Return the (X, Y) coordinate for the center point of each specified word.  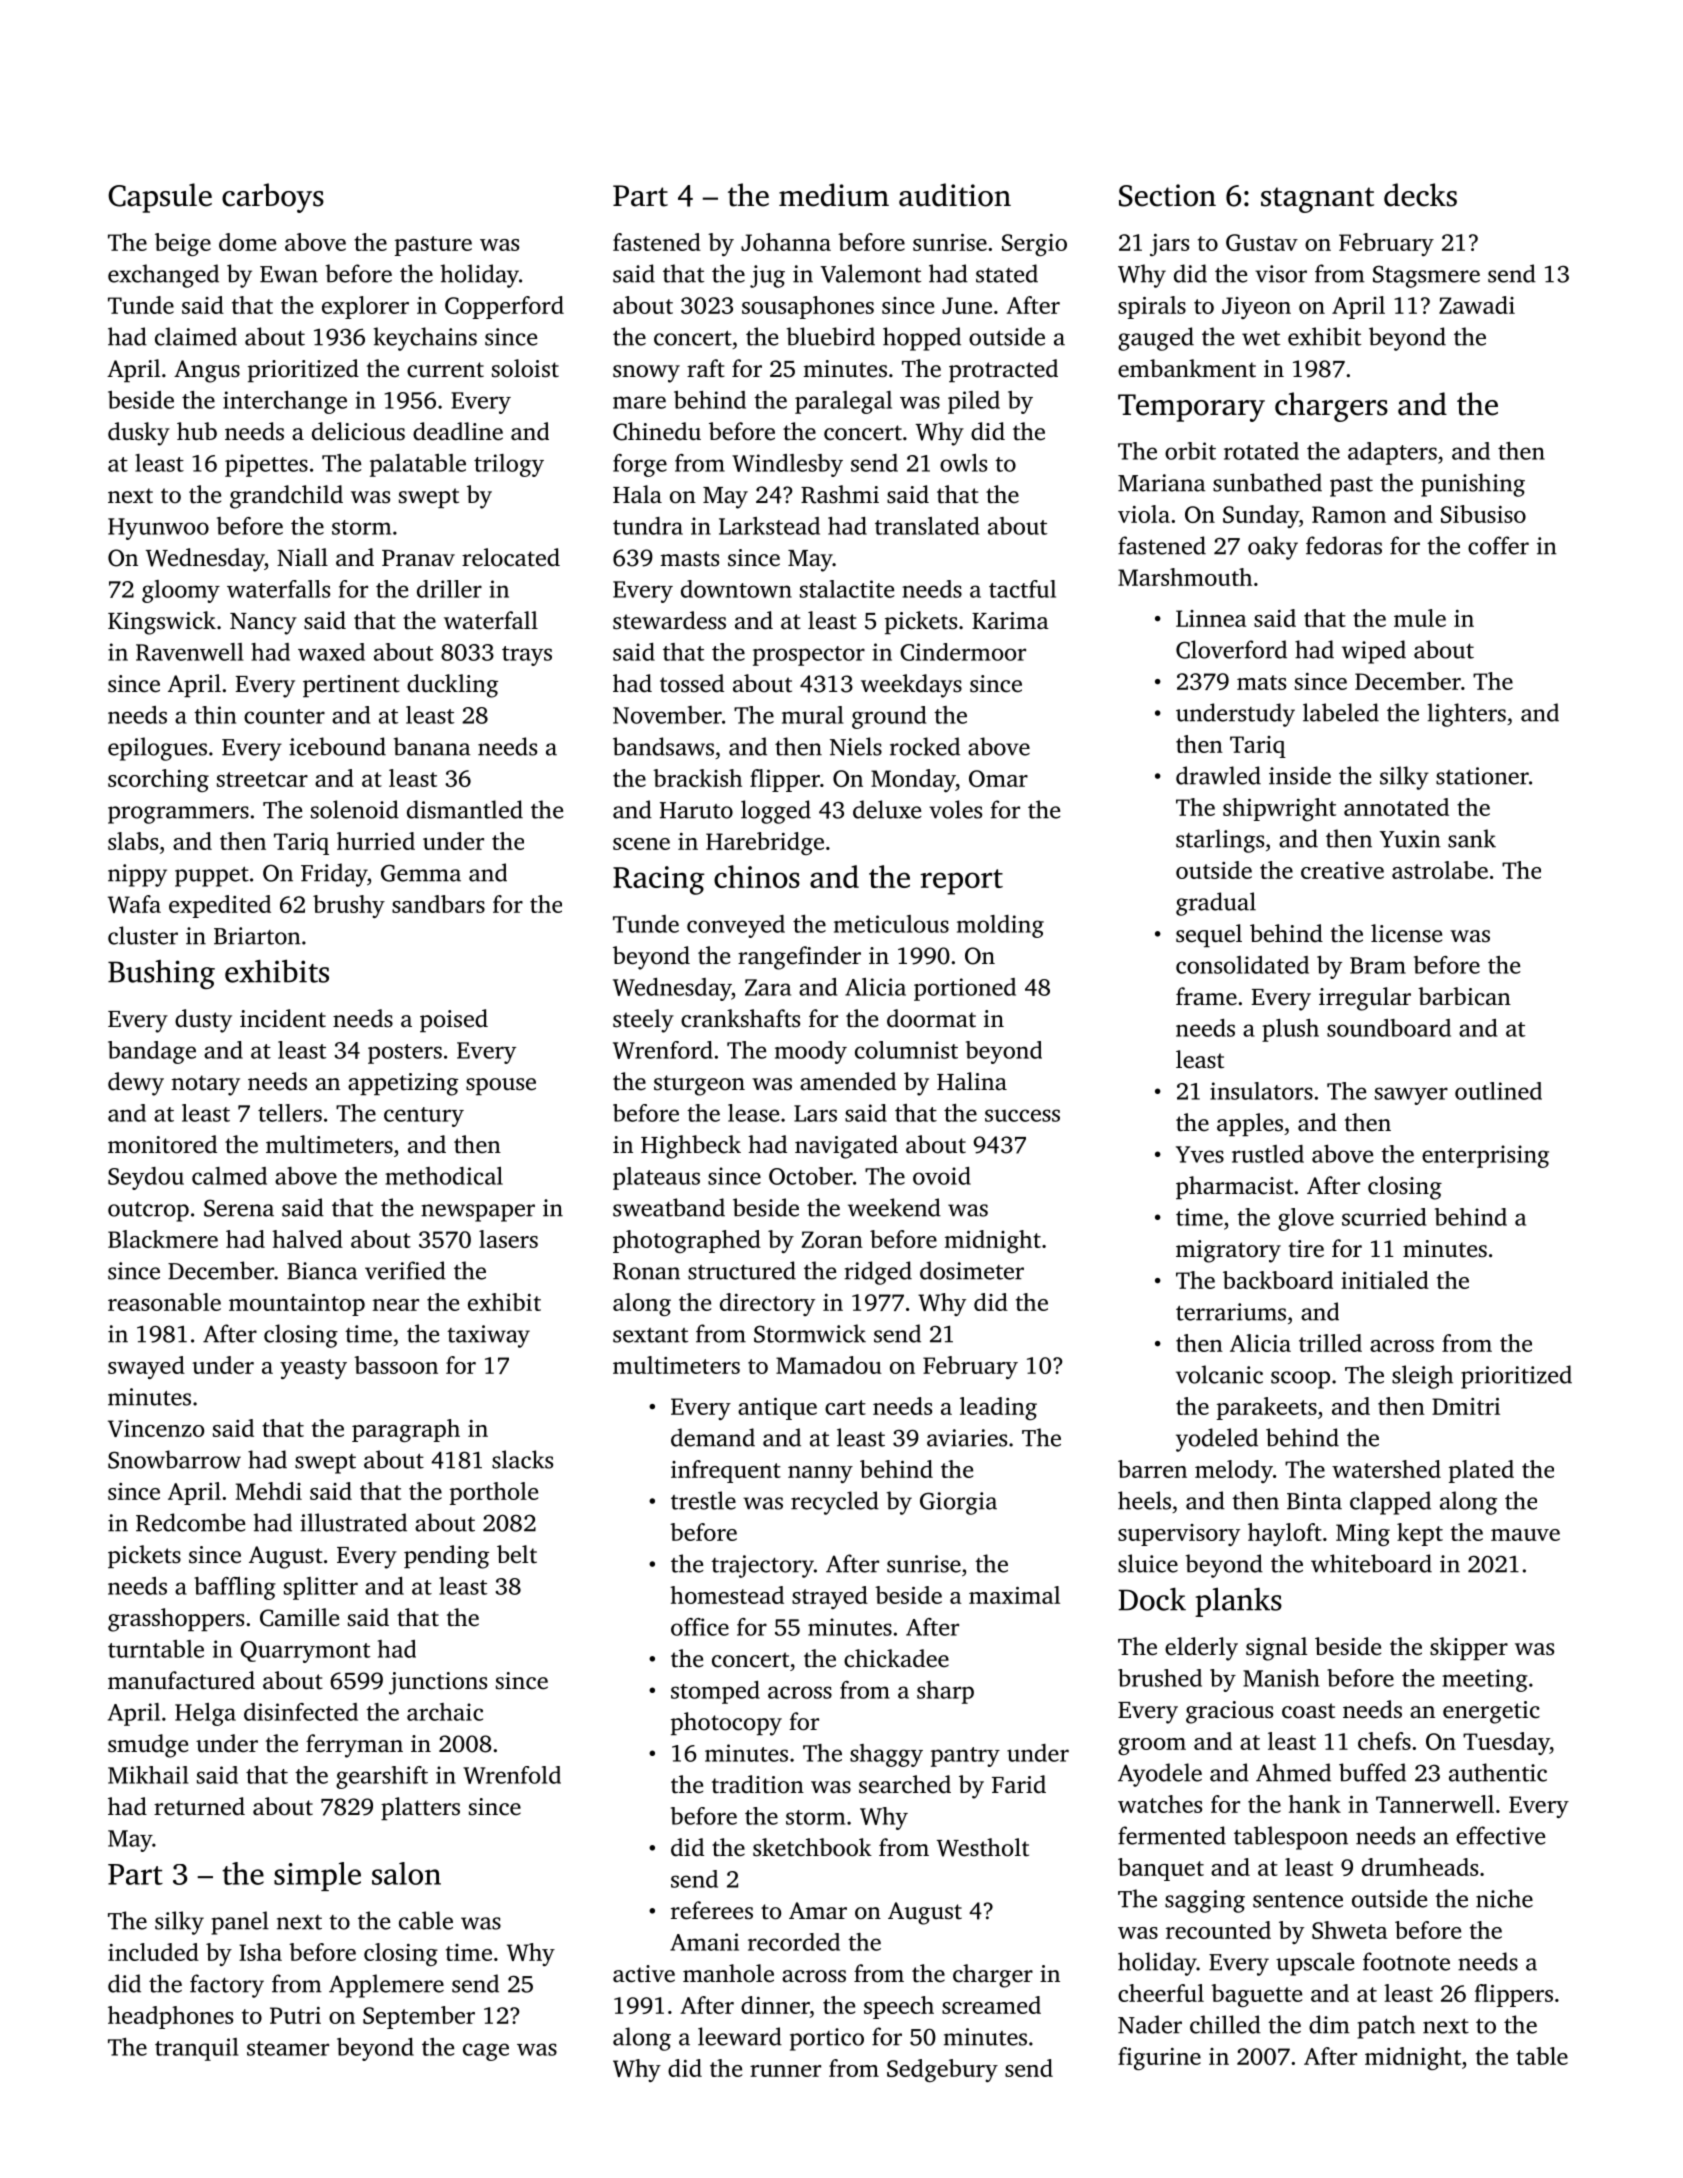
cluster (143, 935)
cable (426, 1920)
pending (446, 1557)
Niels (856, 746)
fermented (1172, 1835)
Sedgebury (942, 2070)
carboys (273, 198)
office (700, 1627)
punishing (1473, 485)
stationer (1482, 776)
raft (706, 368)
